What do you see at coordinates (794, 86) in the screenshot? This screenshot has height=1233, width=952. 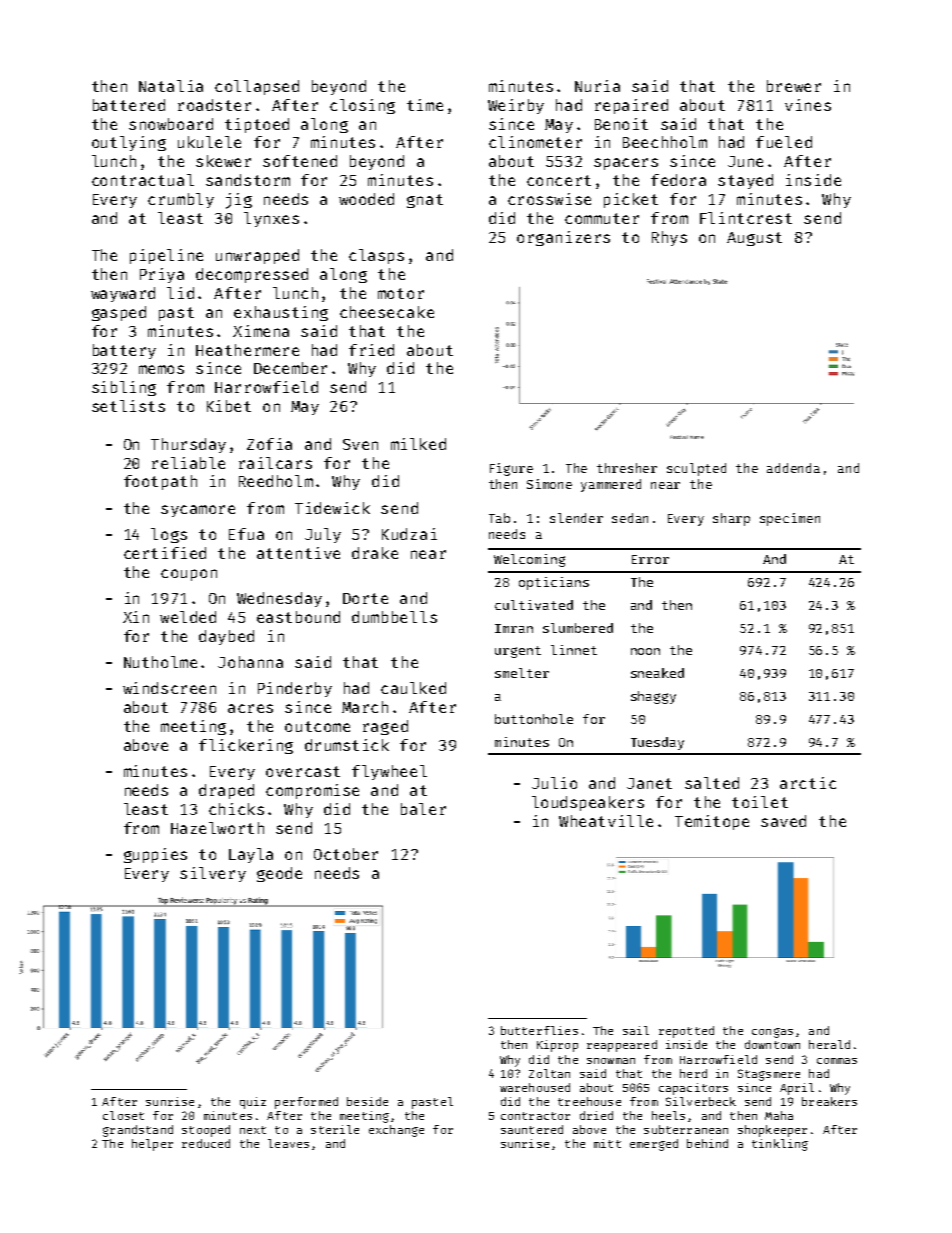 I see `brewer` at bounding box center [794, 86].
